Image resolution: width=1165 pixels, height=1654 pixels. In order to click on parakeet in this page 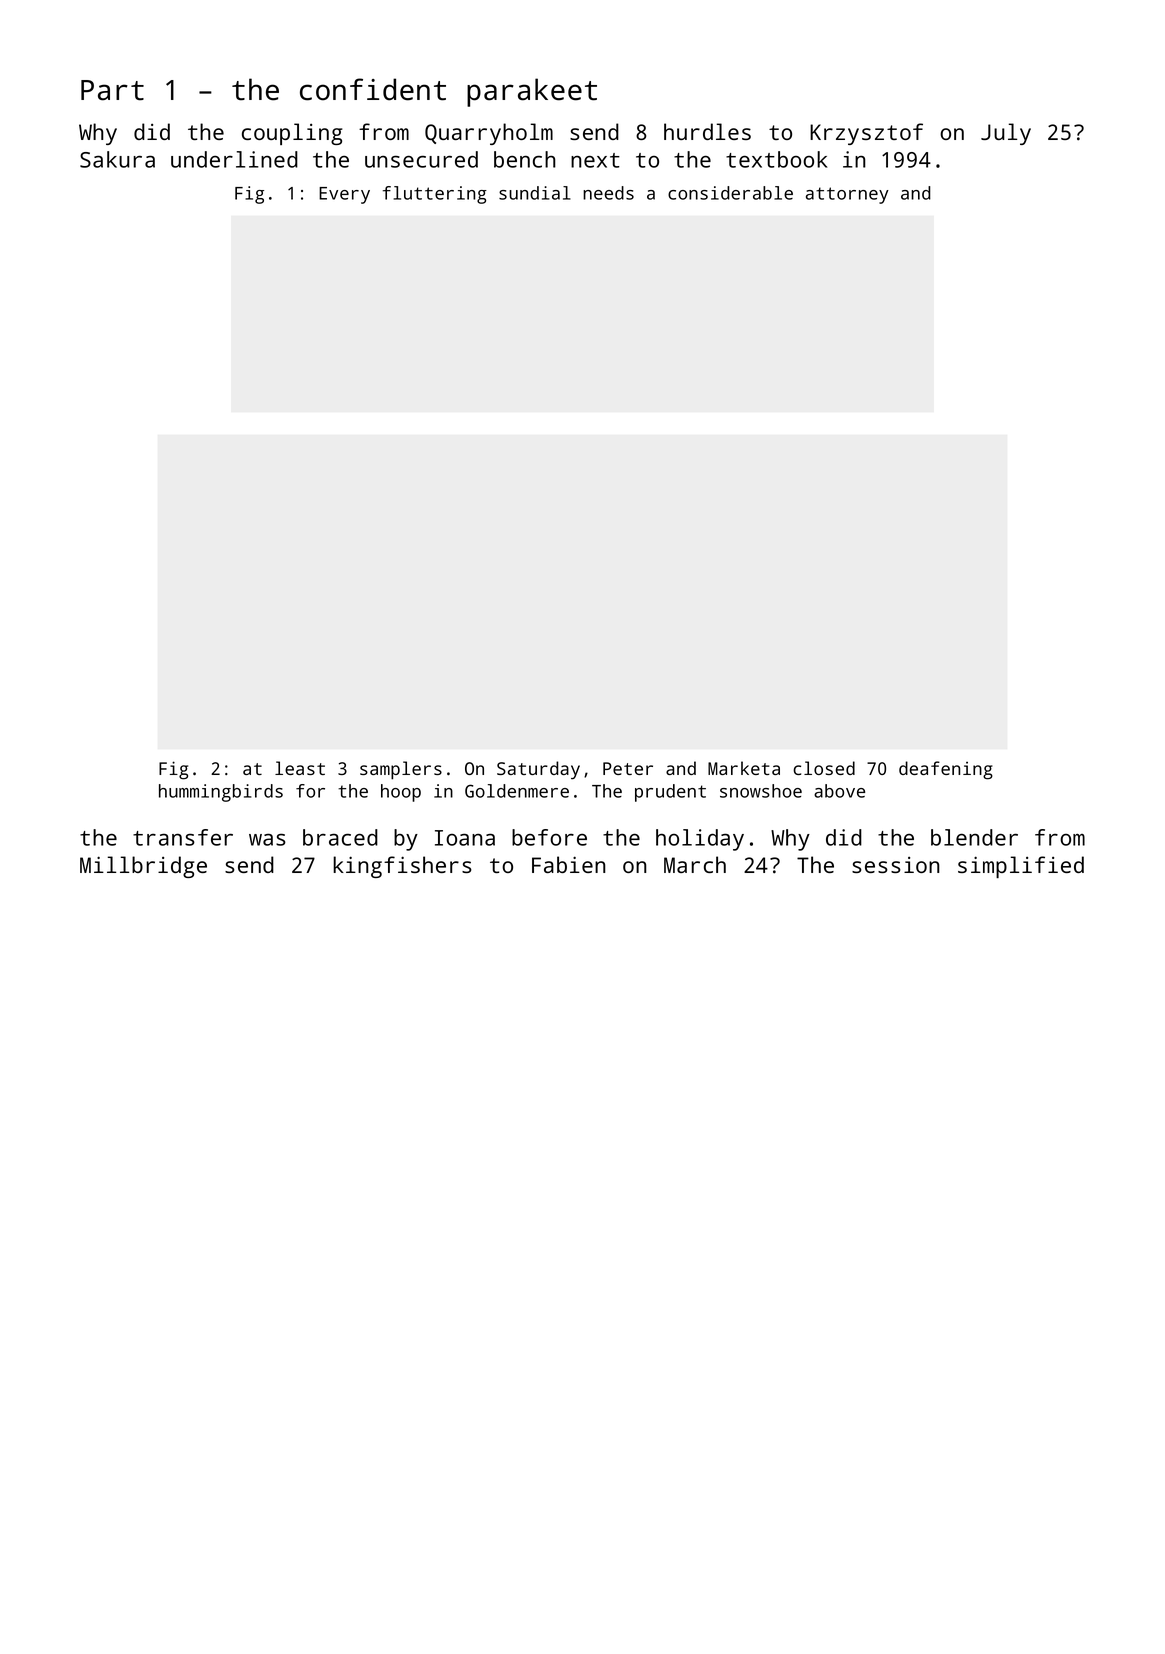, I will do `click(532, 92)`.
